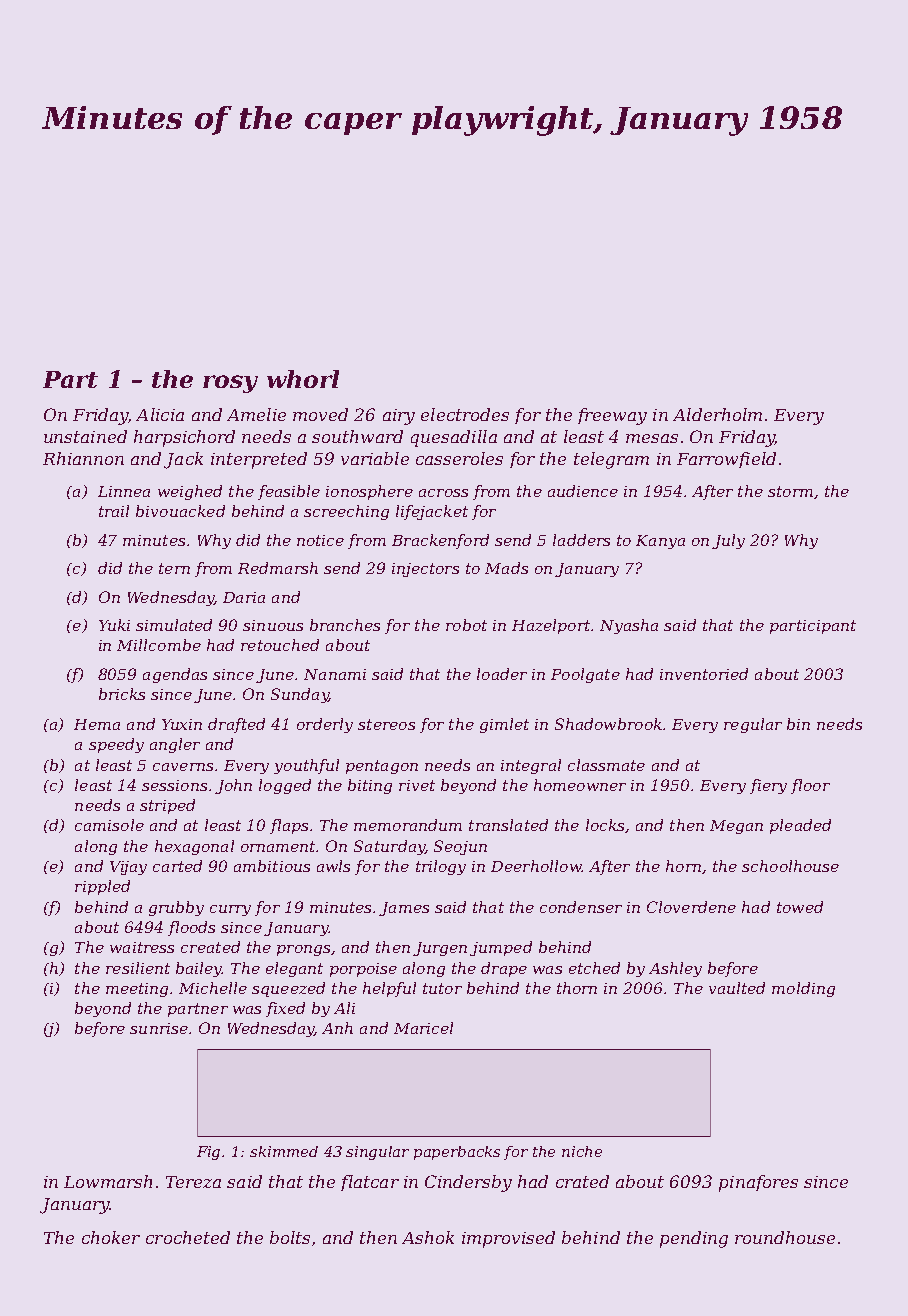 This page has height=1316, width=908. What do you see at coordinates (423, 1028) in the page?
I see `Maricel` at bounding box center [423, 1028].
